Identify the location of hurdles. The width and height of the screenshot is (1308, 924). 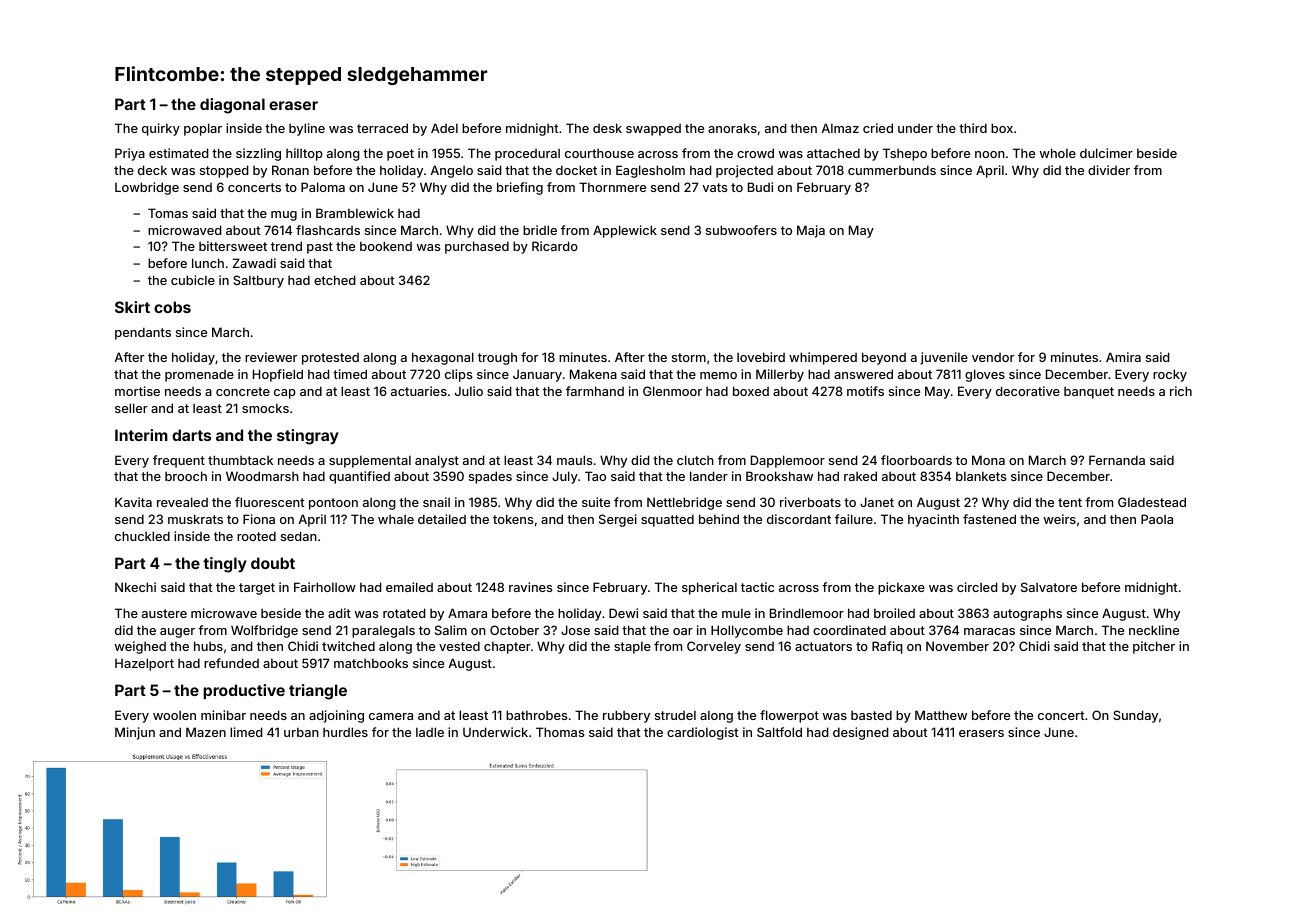
(345, 732).
